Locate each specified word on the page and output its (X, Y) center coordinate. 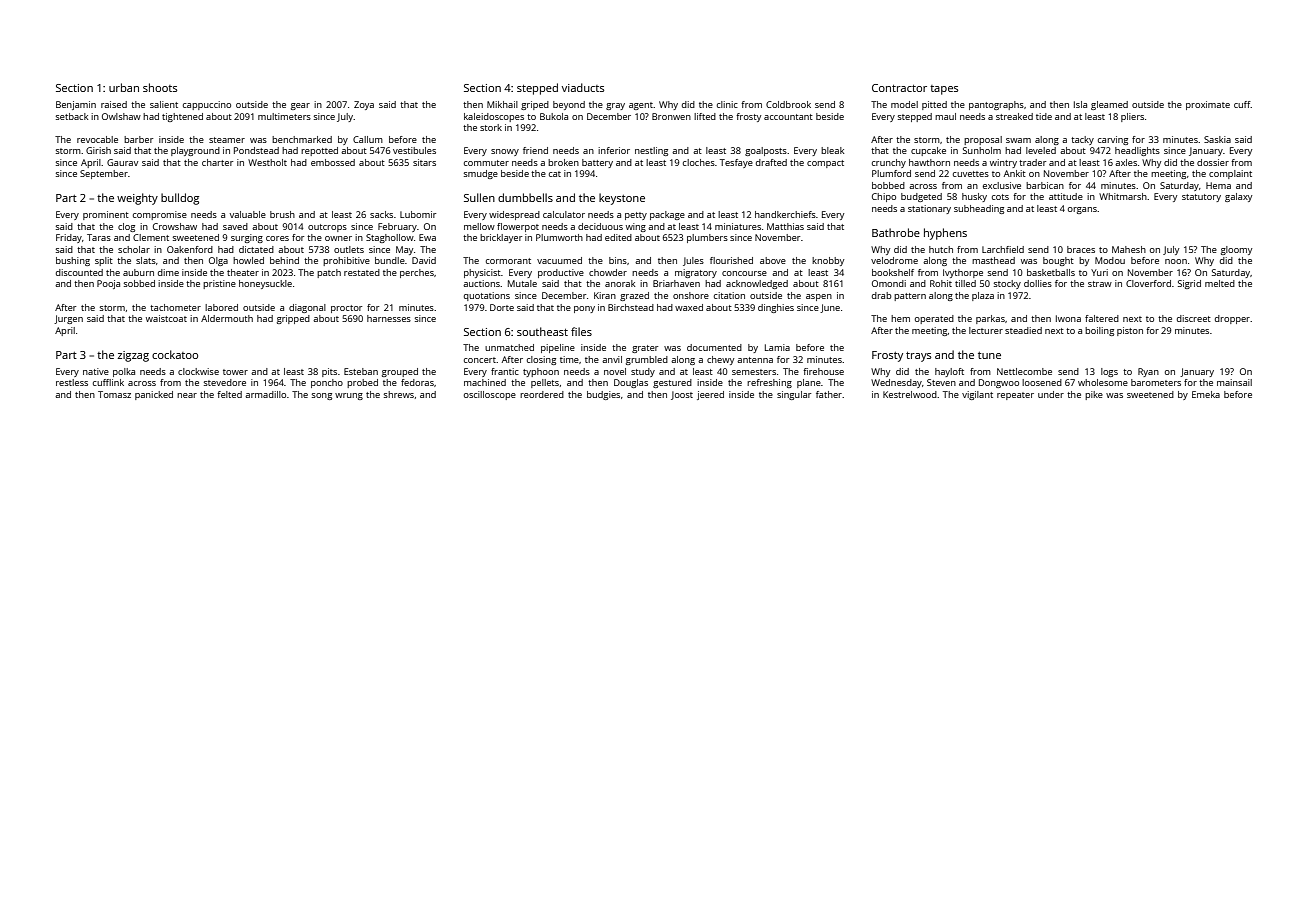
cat (555, 174)
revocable (97, 139)
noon (1176, 261)
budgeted (921, 197)
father (829, 394)
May (404, 250)
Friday (69, 238)
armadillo (265, 394)
